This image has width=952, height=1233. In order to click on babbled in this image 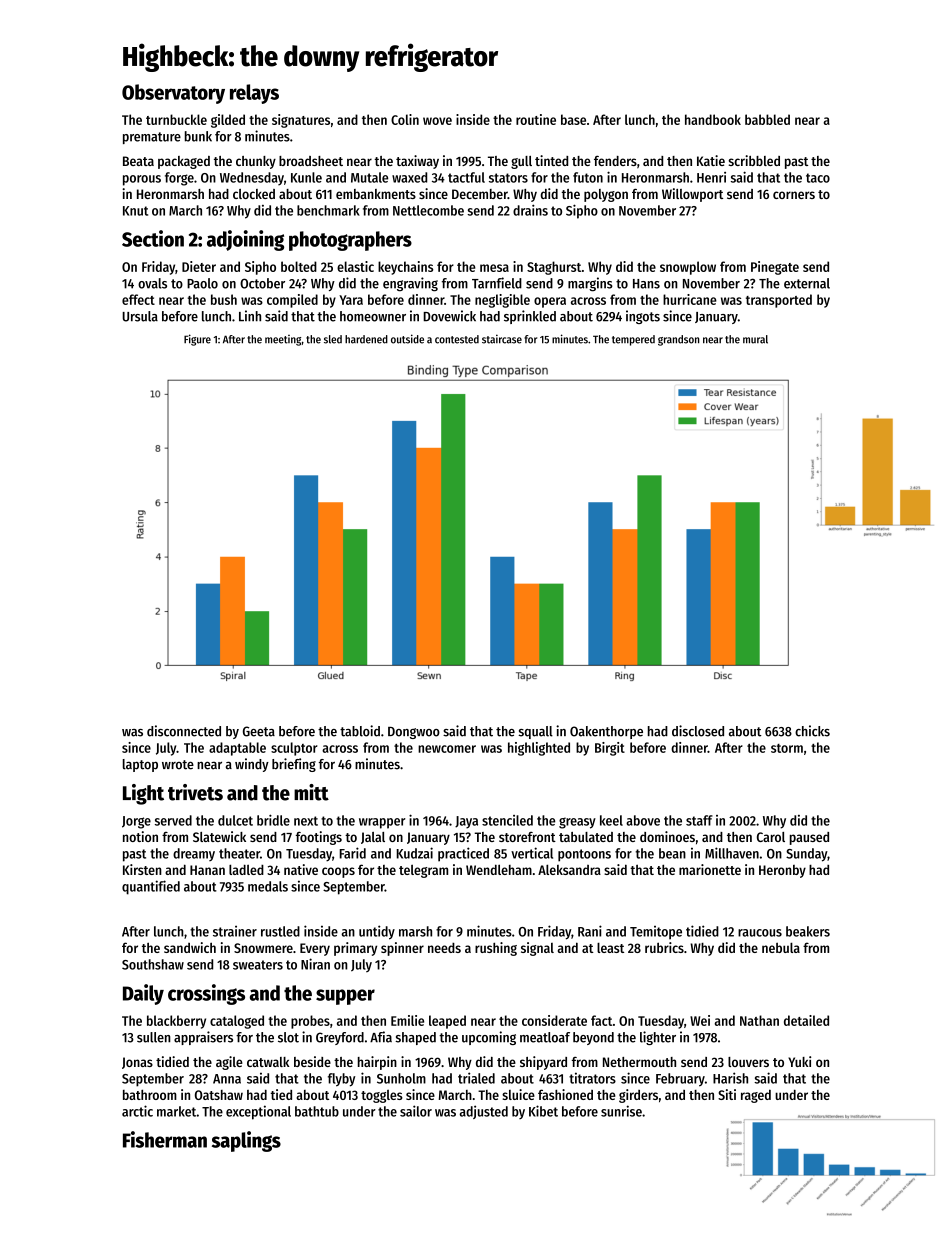, I will do `click(767, 119)`.
